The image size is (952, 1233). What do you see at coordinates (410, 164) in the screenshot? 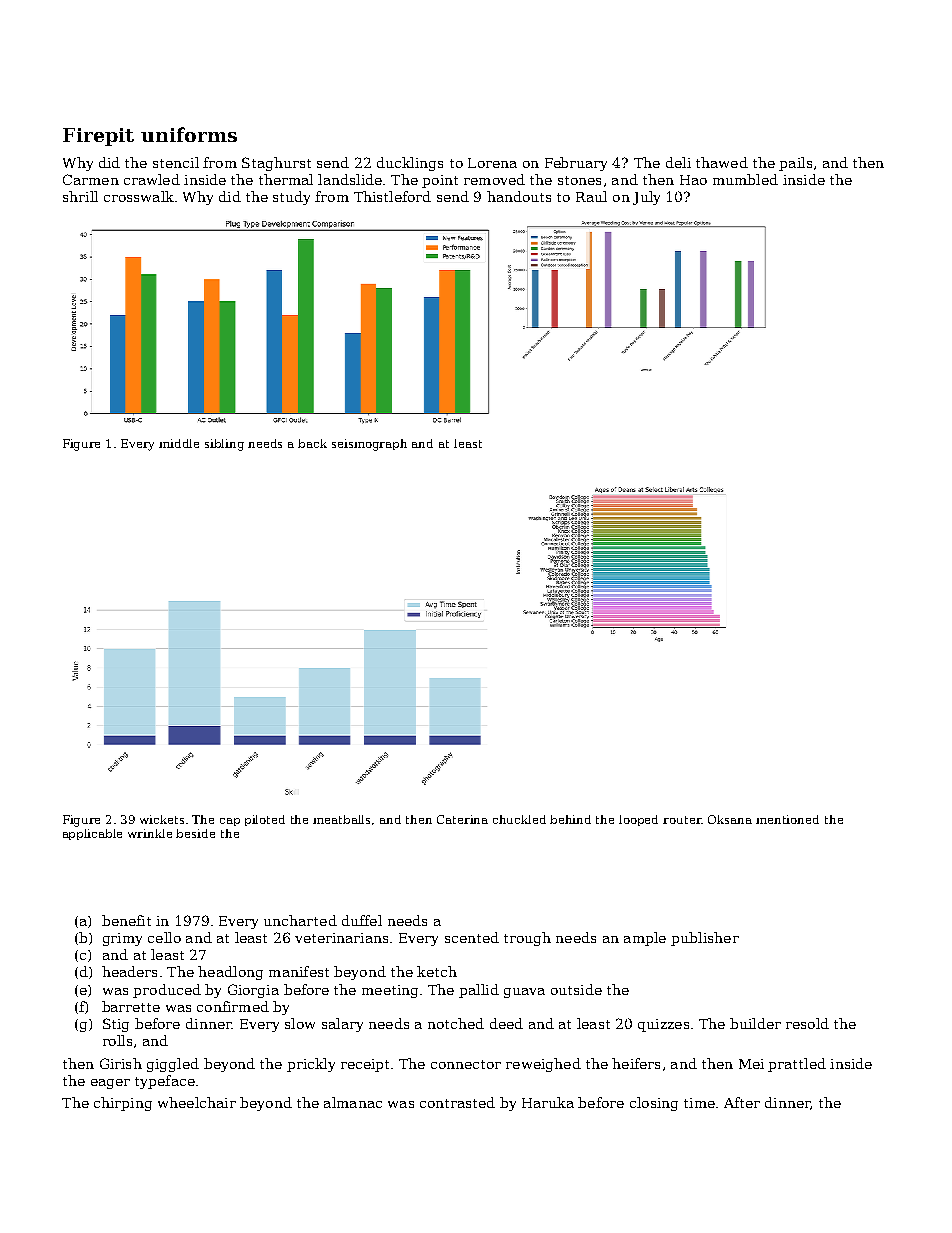
I see `ducklings` at bounding box center [410, 164].
